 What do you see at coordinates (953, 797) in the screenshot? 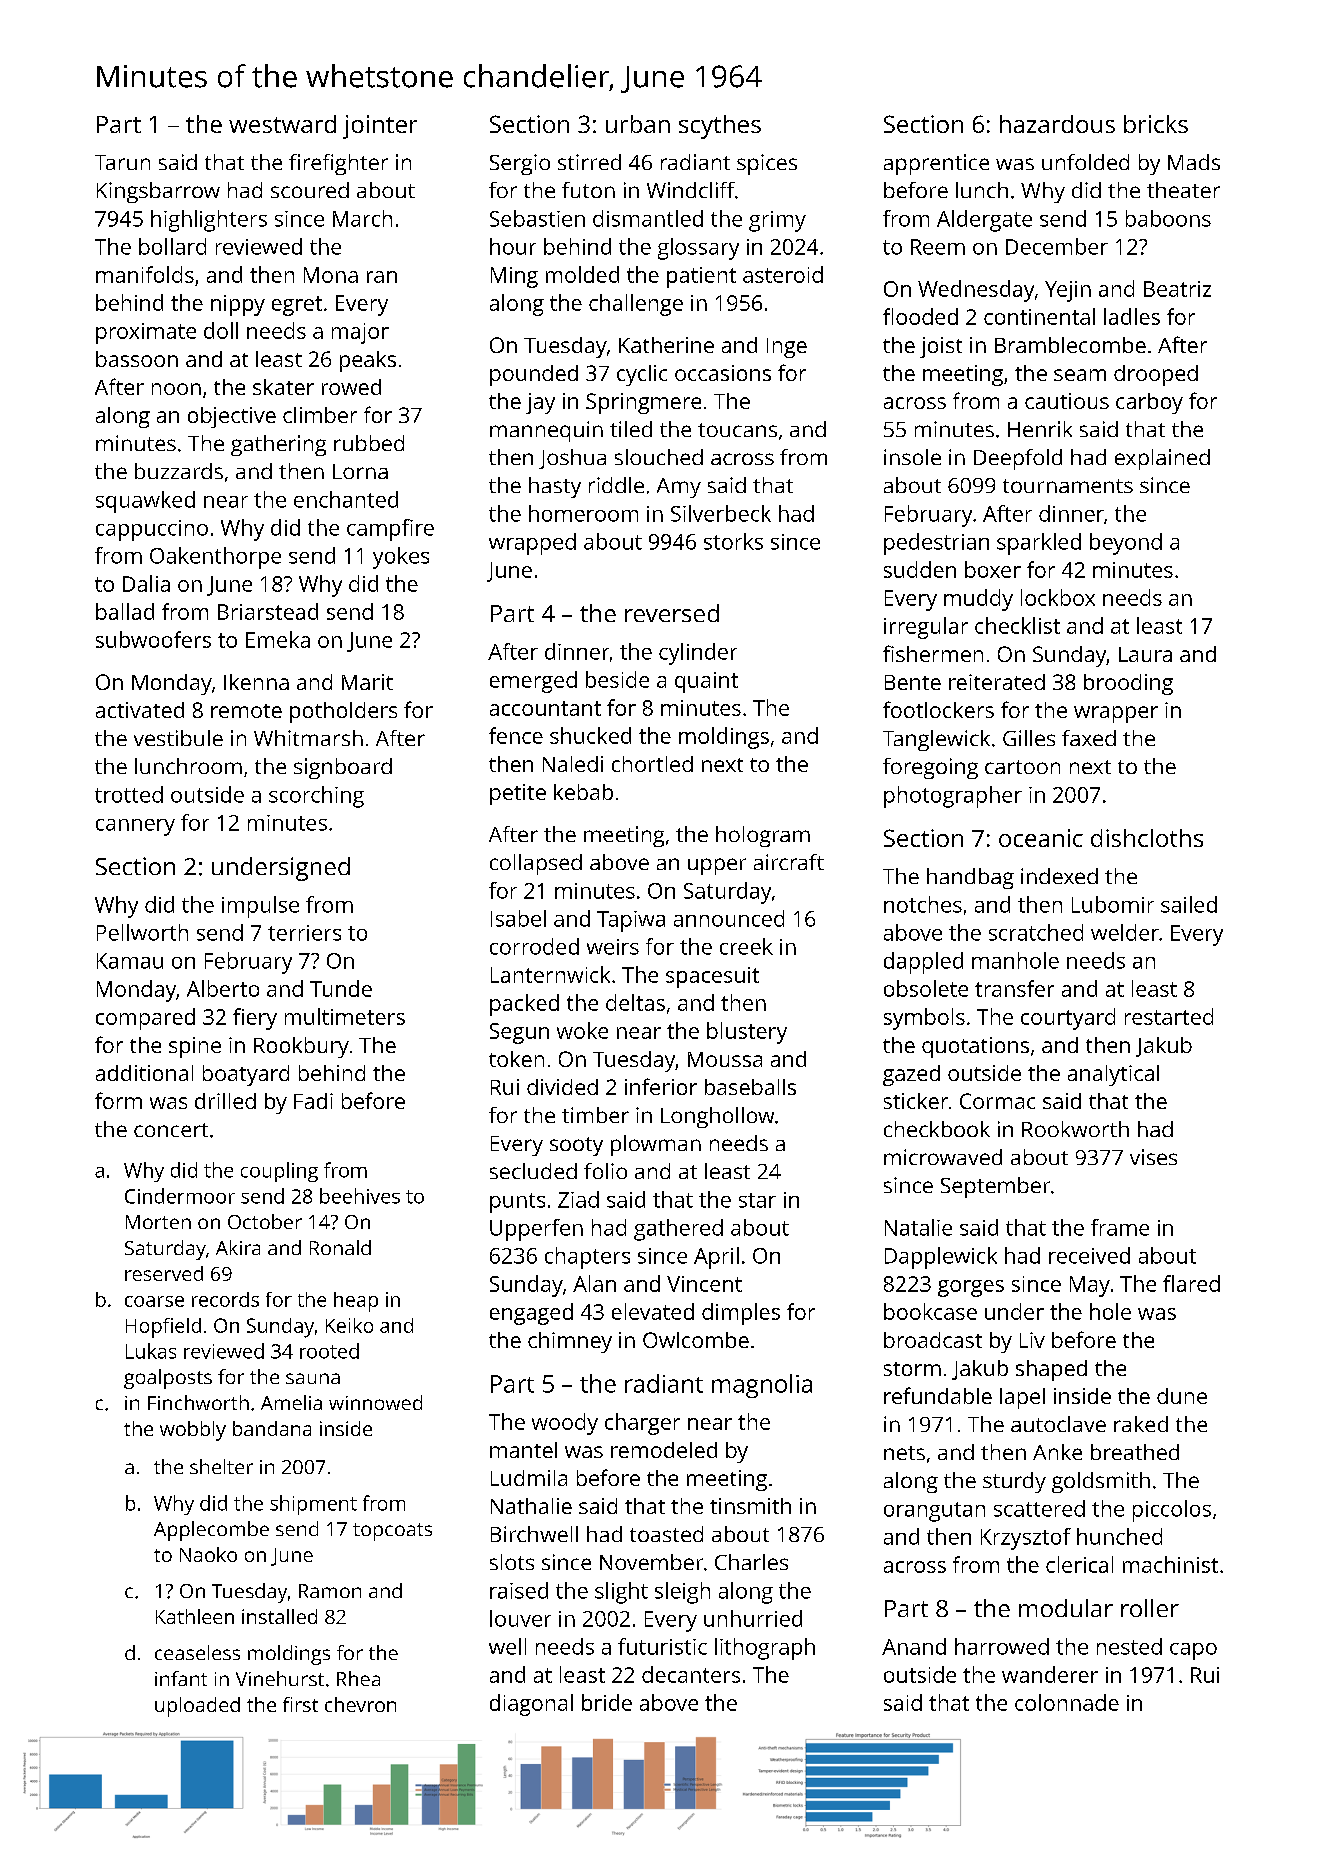
I see `photographer` at bounding box center [953, 797].
